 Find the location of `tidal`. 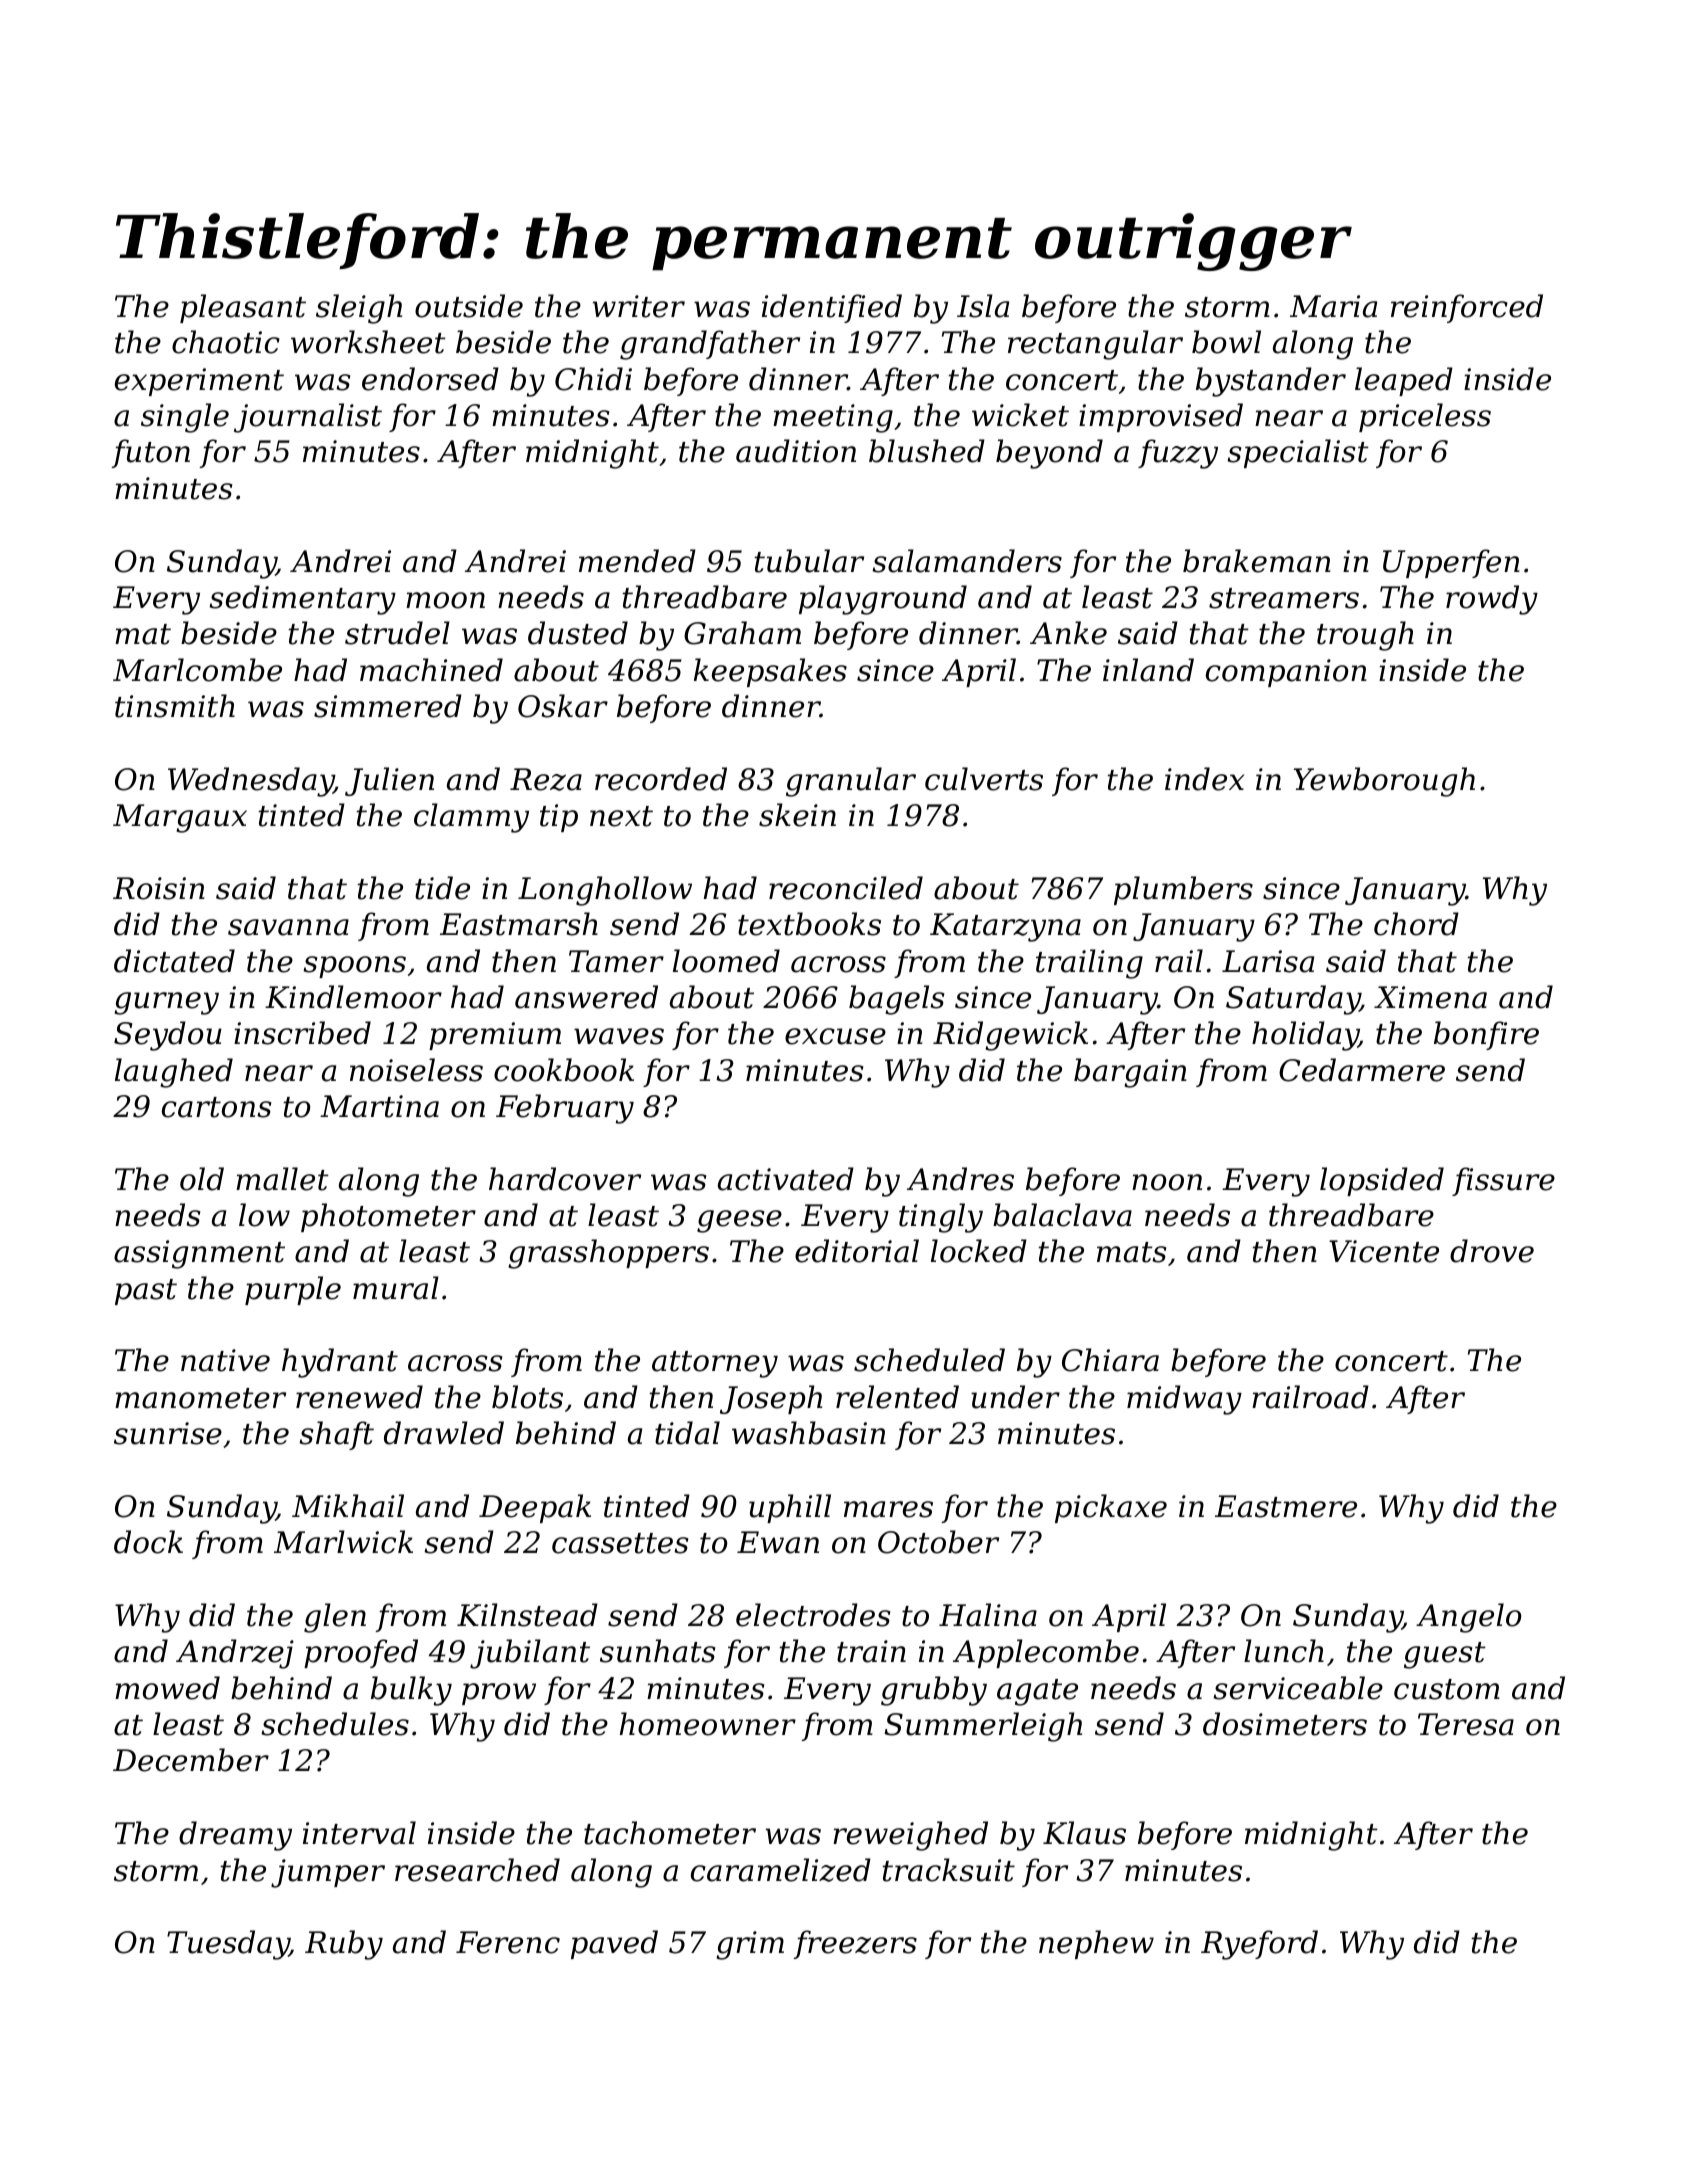

tidal is located at coordinates (687, 1433).
